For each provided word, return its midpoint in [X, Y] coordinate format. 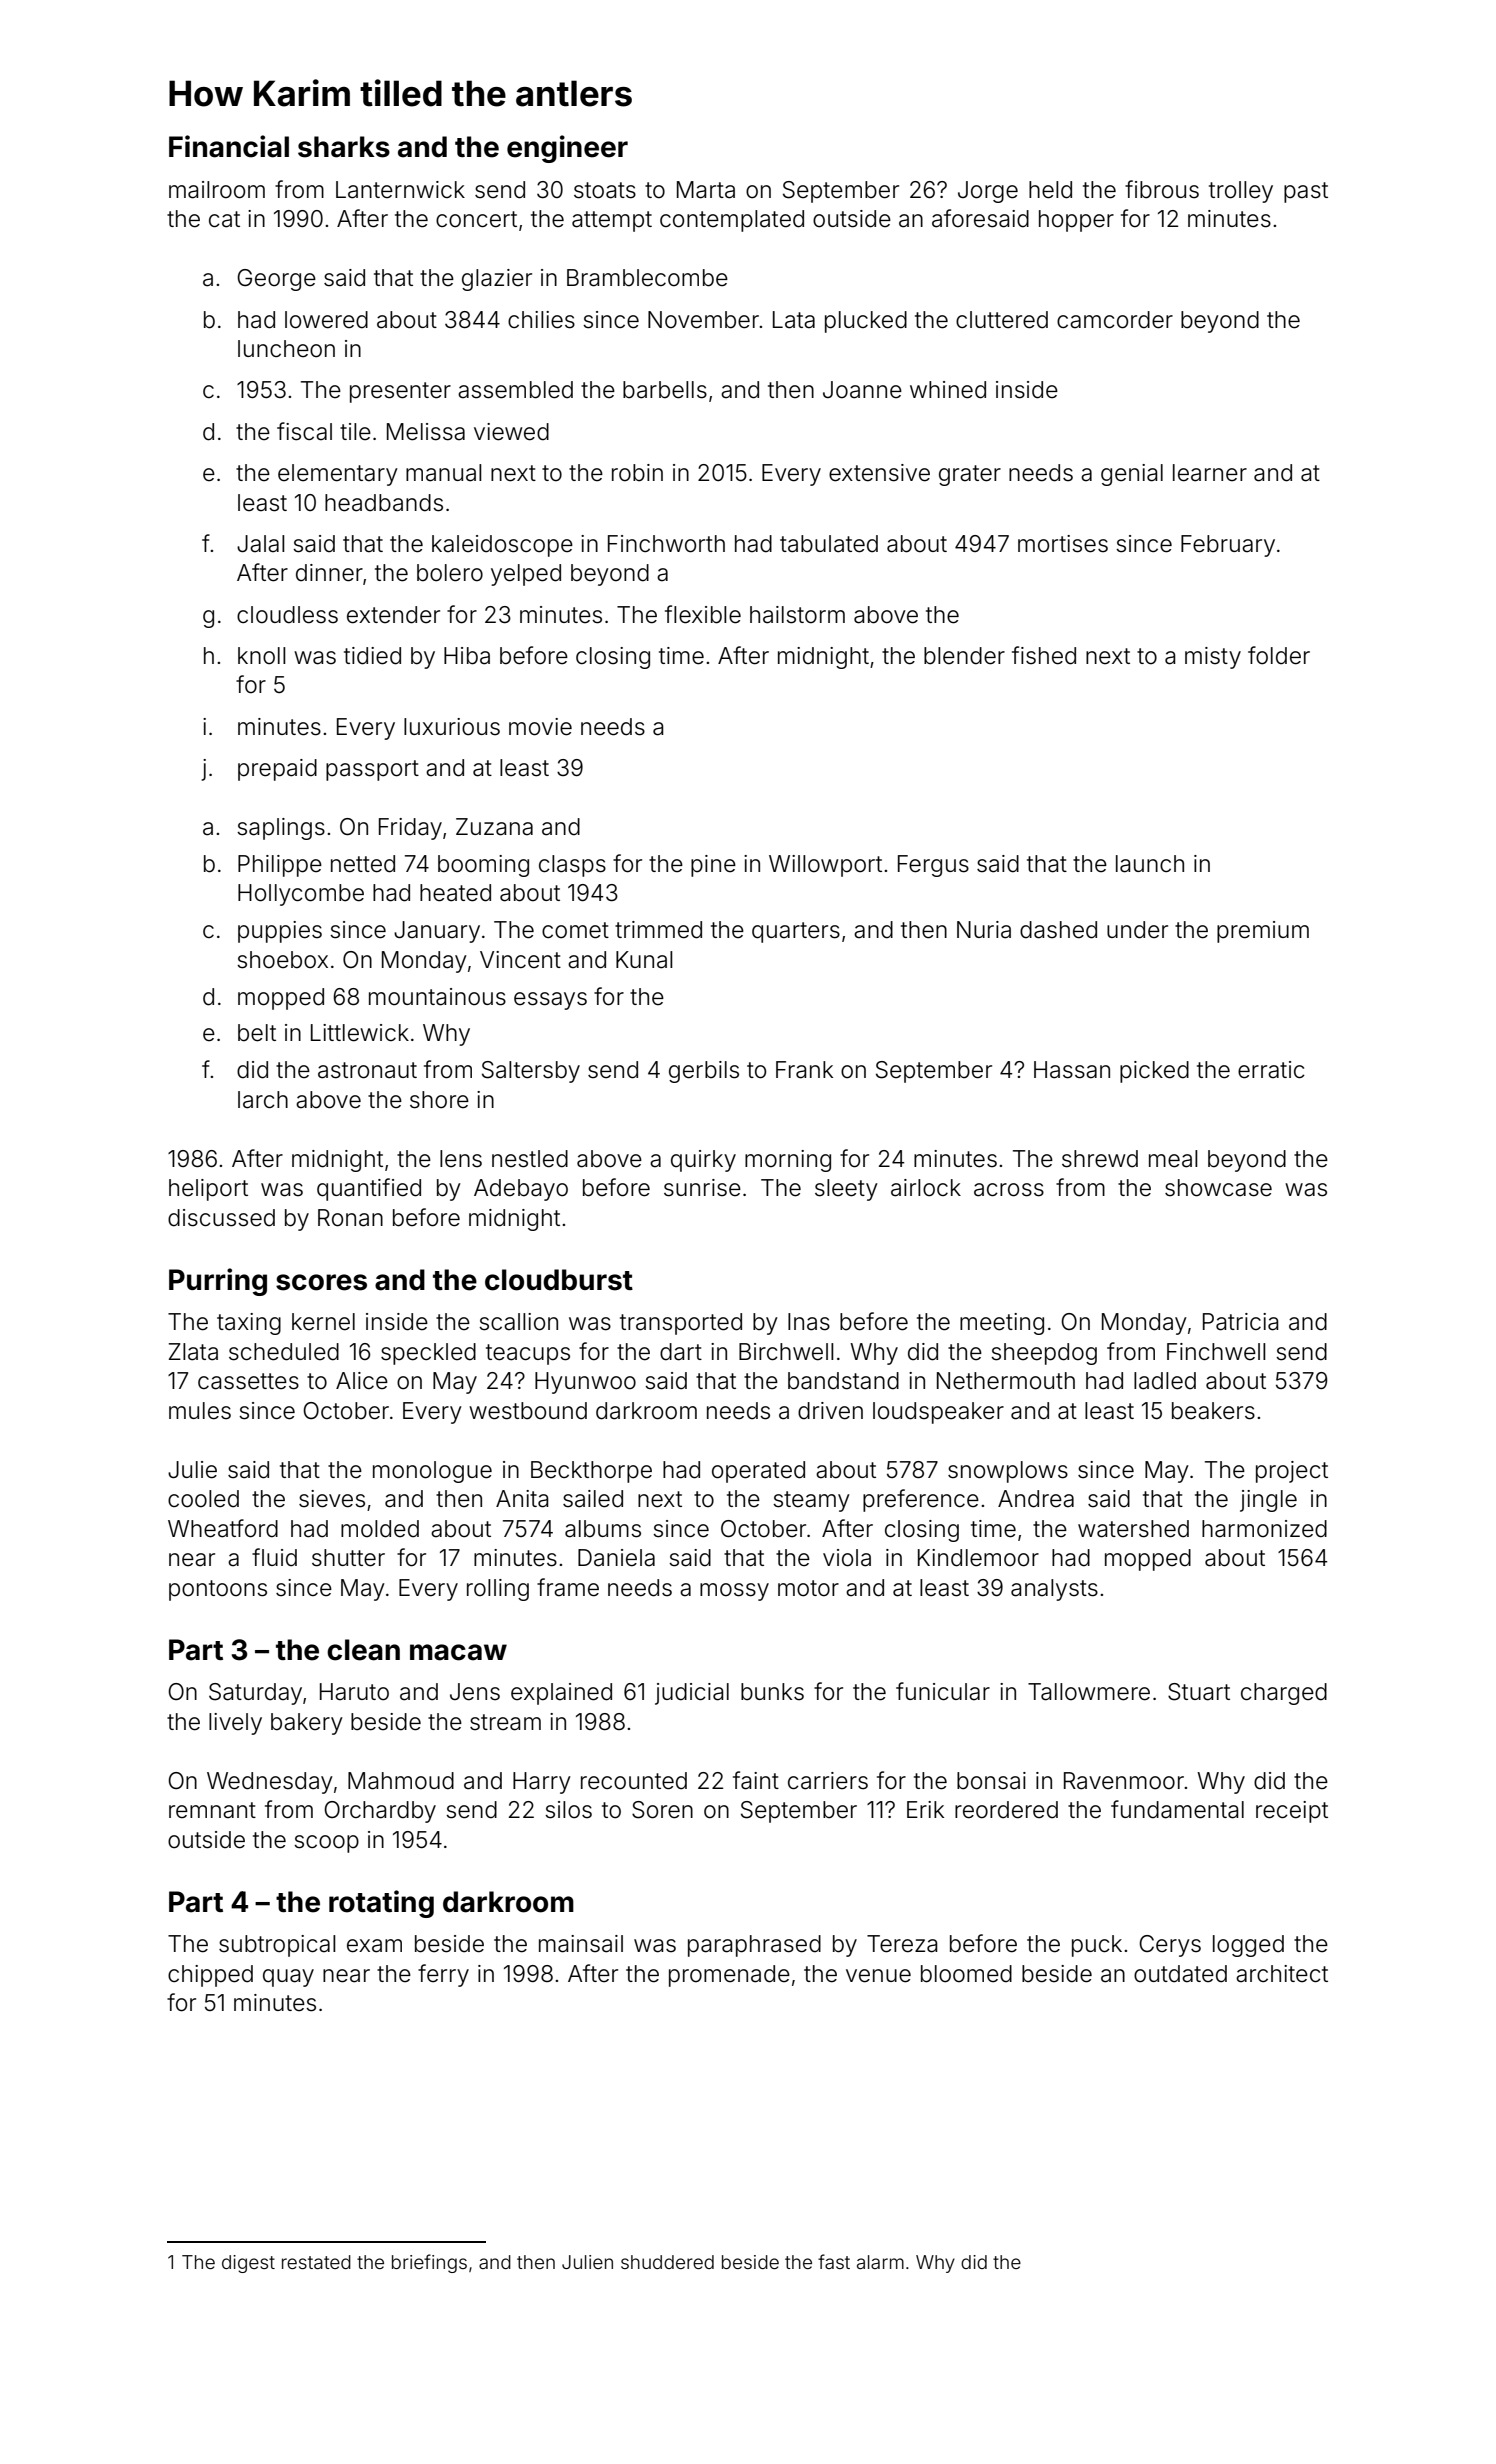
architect [1282, 1974]
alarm [880, 2262]
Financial [229, 146]
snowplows [1008, 1472]
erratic [1271, 1070]
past [1306, 192]
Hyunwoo [585, 1383]
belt [257, 1033]
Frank [804, 1070]
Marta [706, 190]
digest [248, 2264]
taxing [249, 1324]
